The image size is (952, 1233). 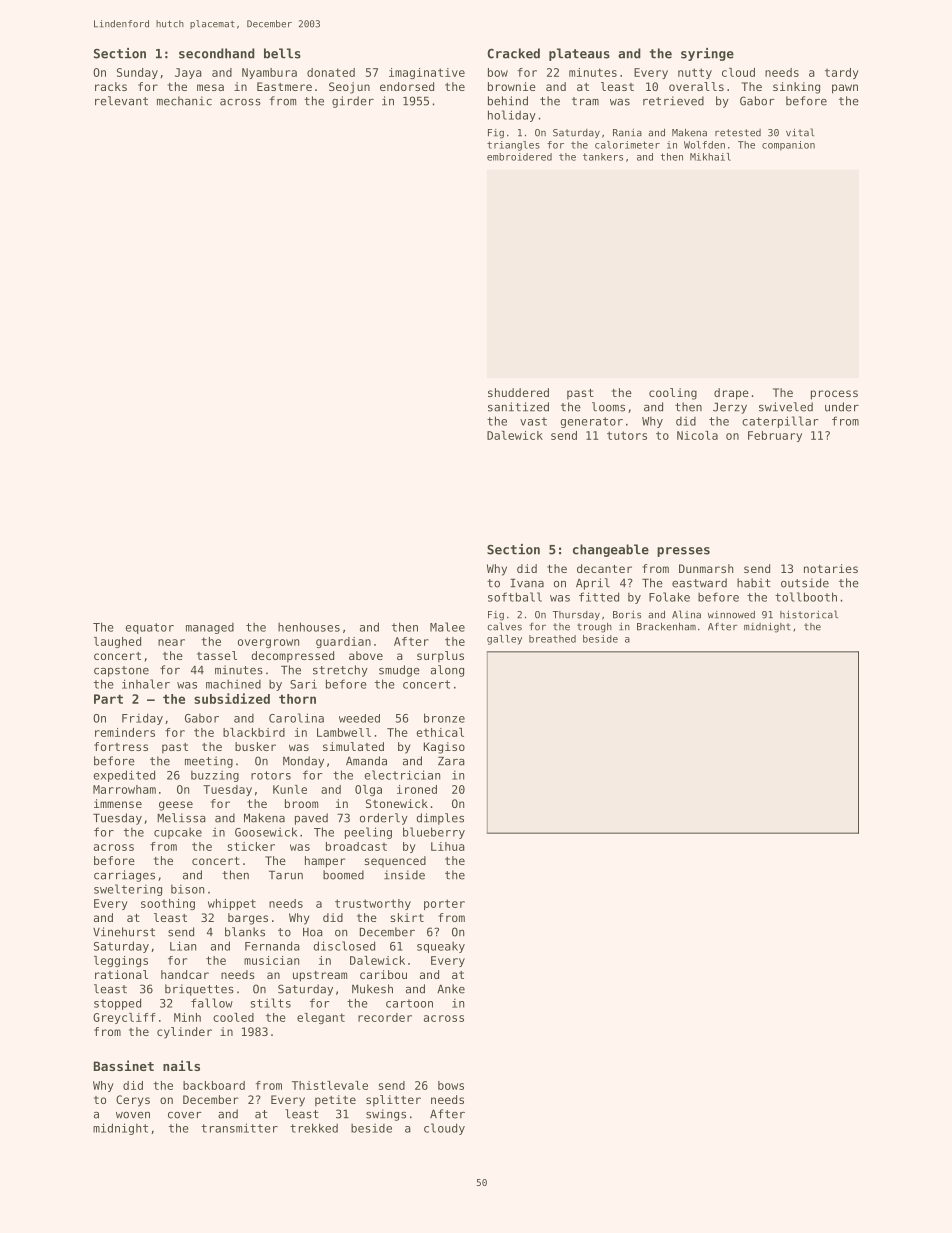 What do you see at coordinates (451, 1085) in the screenshot?
I see `bows` at bounding box center [451, 1085].
